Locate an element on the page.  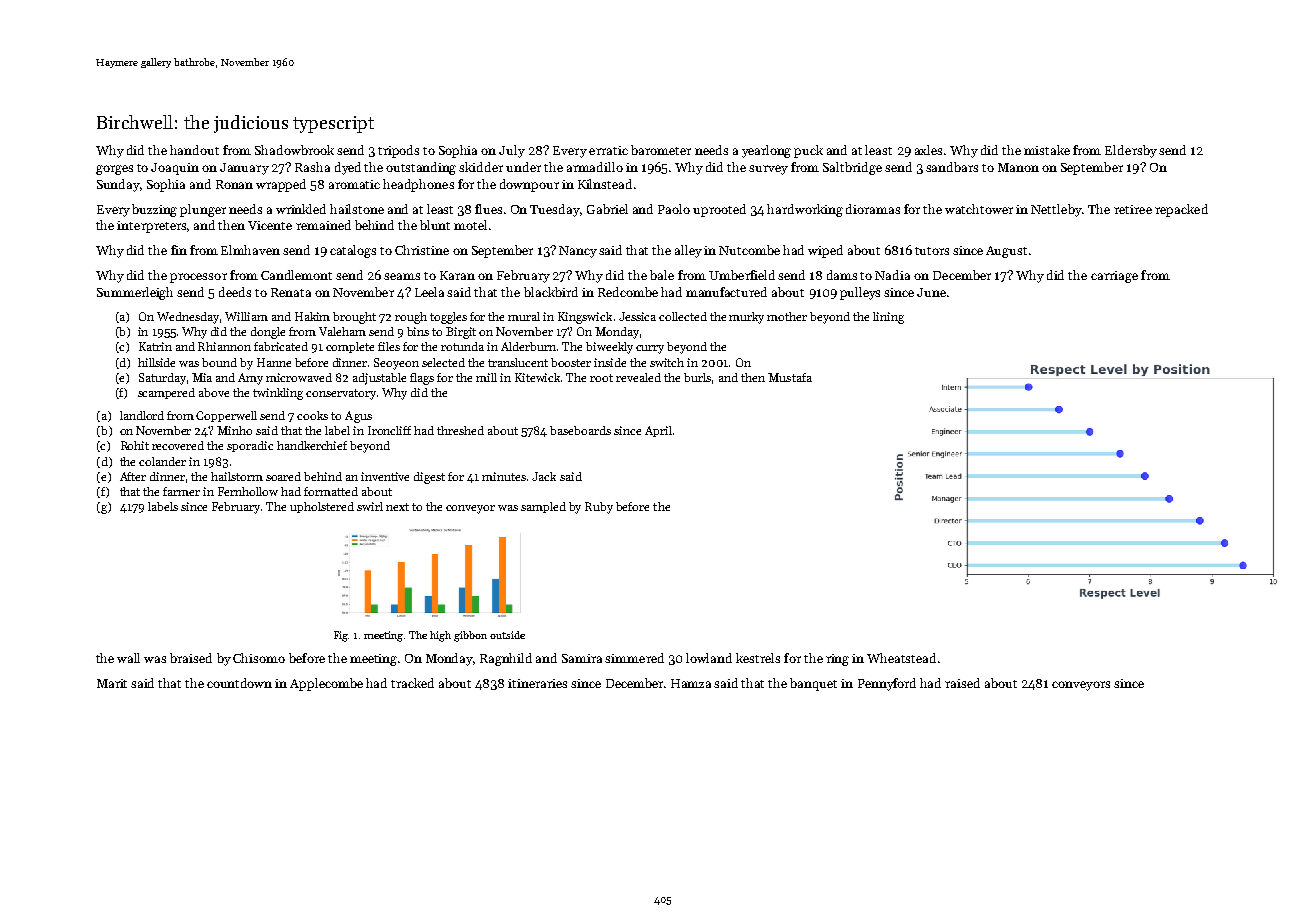
hillside is located at coordinates (156, 362).
